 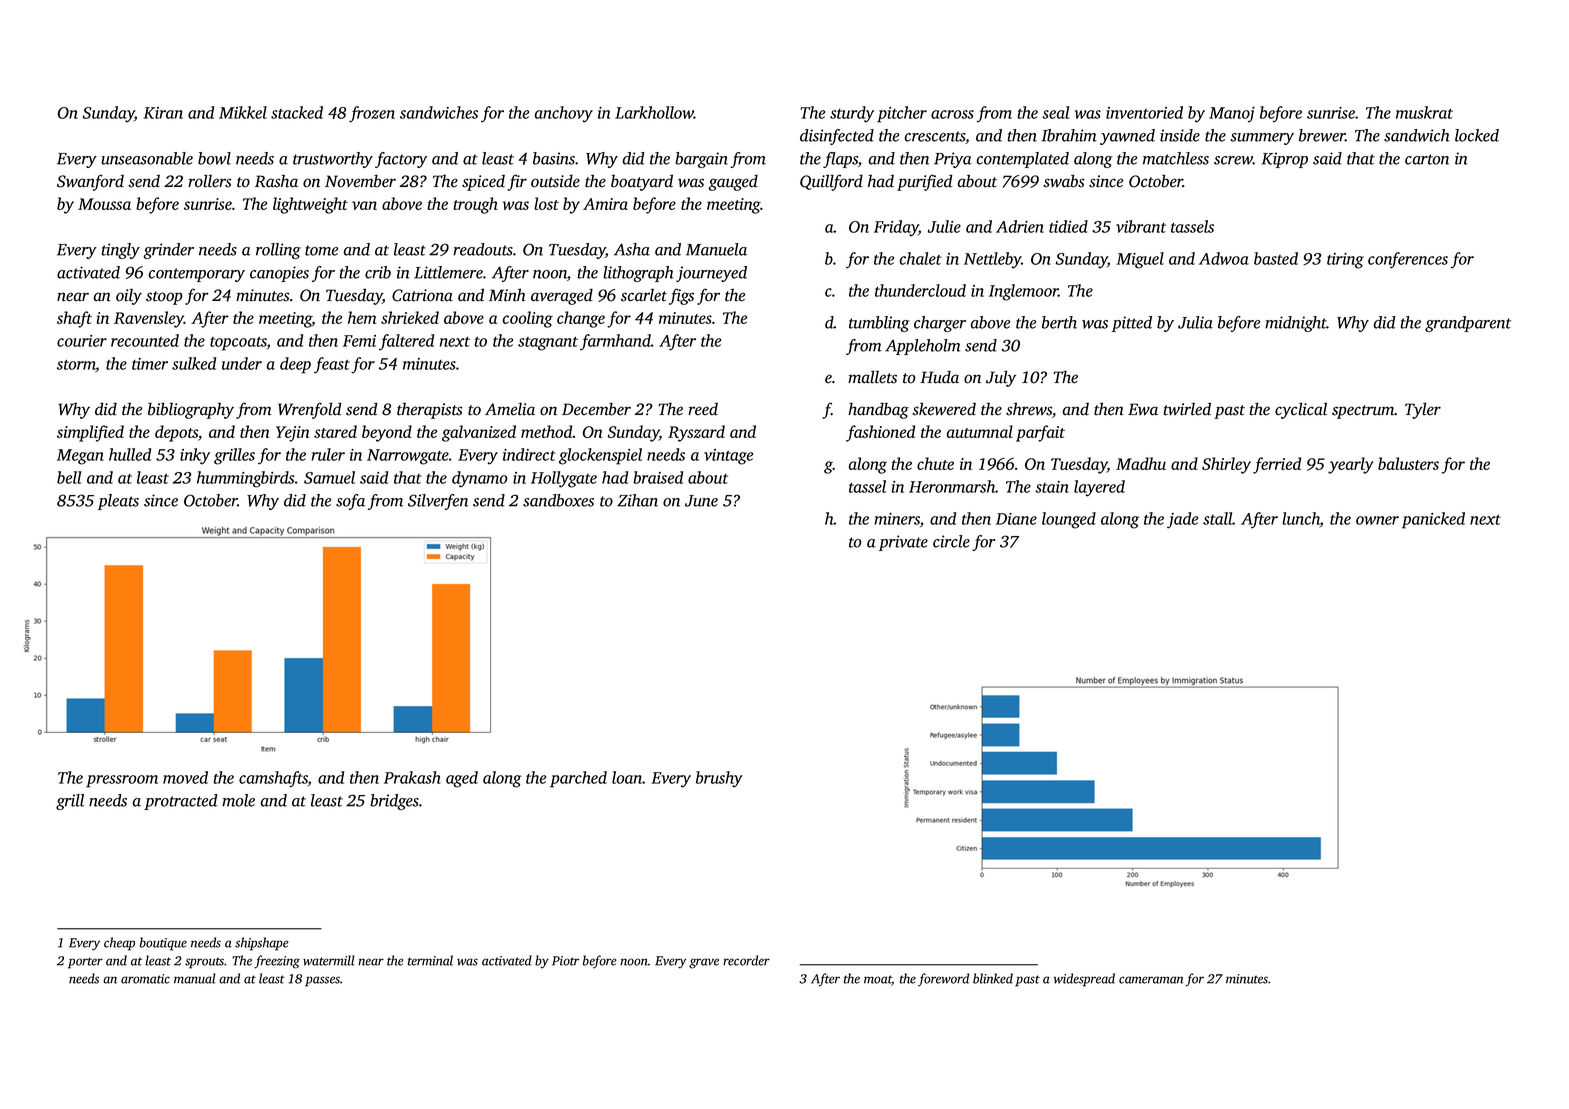 What do you see at coordinates (1141, 226) in the screenshot?
I see `vibrant` at bounding box center [1141, 226].
